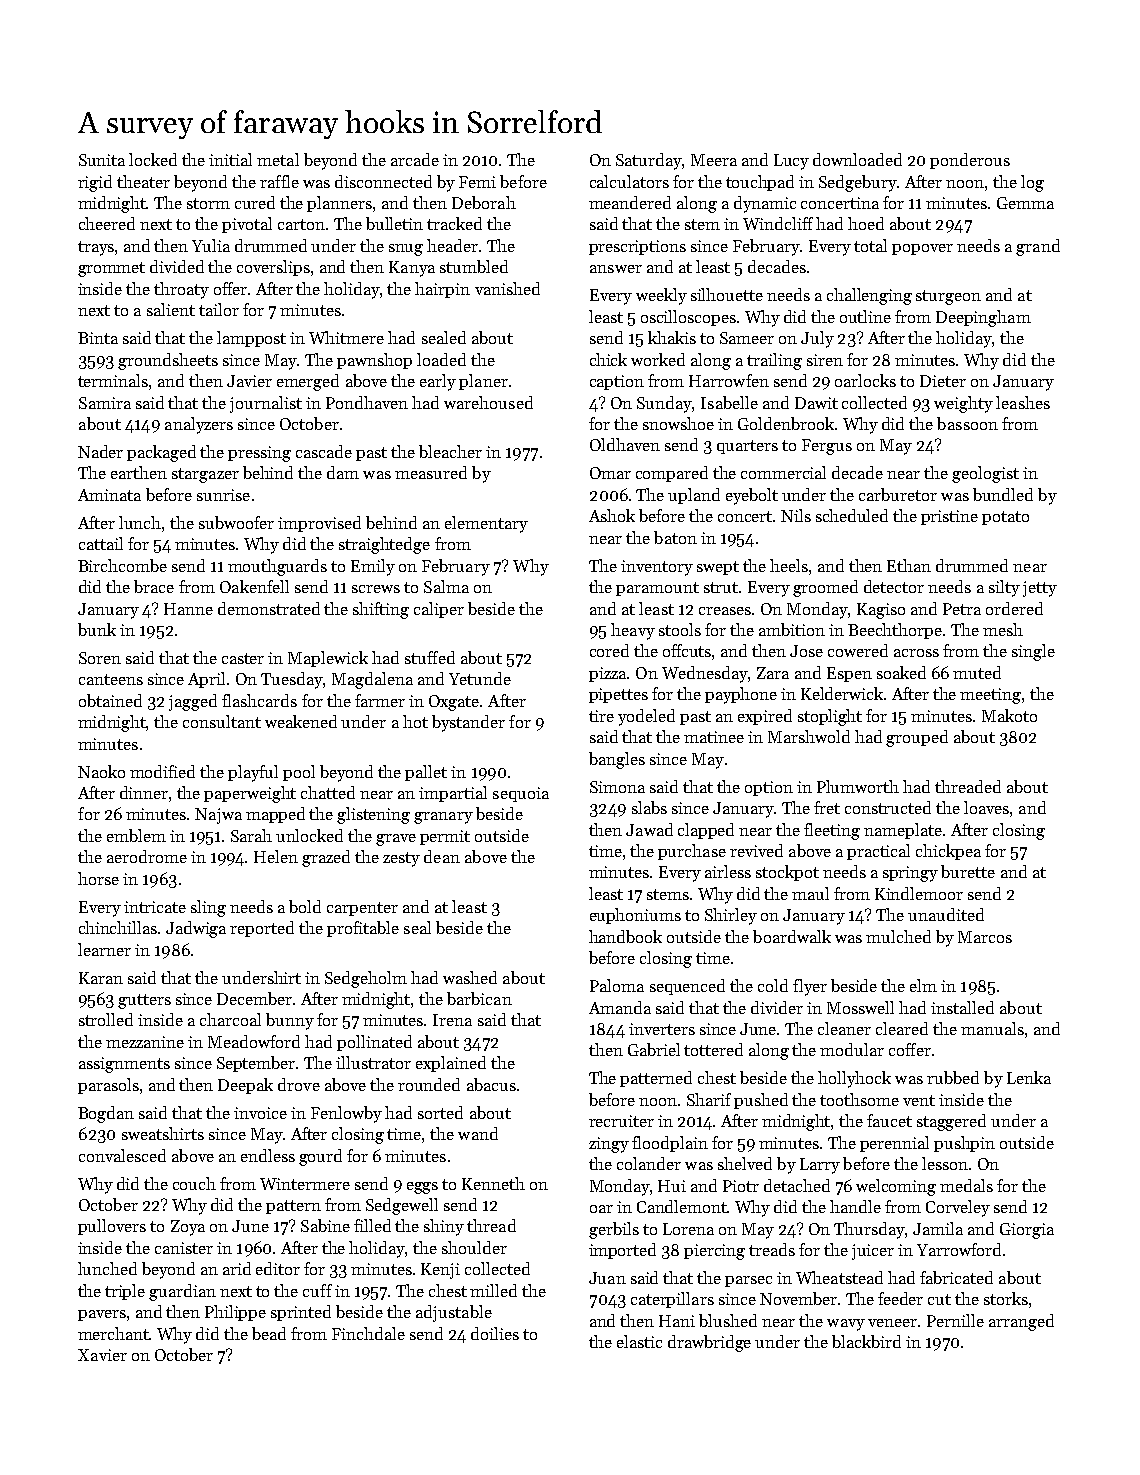  I want to click on Lucy, so click(791, 162).
